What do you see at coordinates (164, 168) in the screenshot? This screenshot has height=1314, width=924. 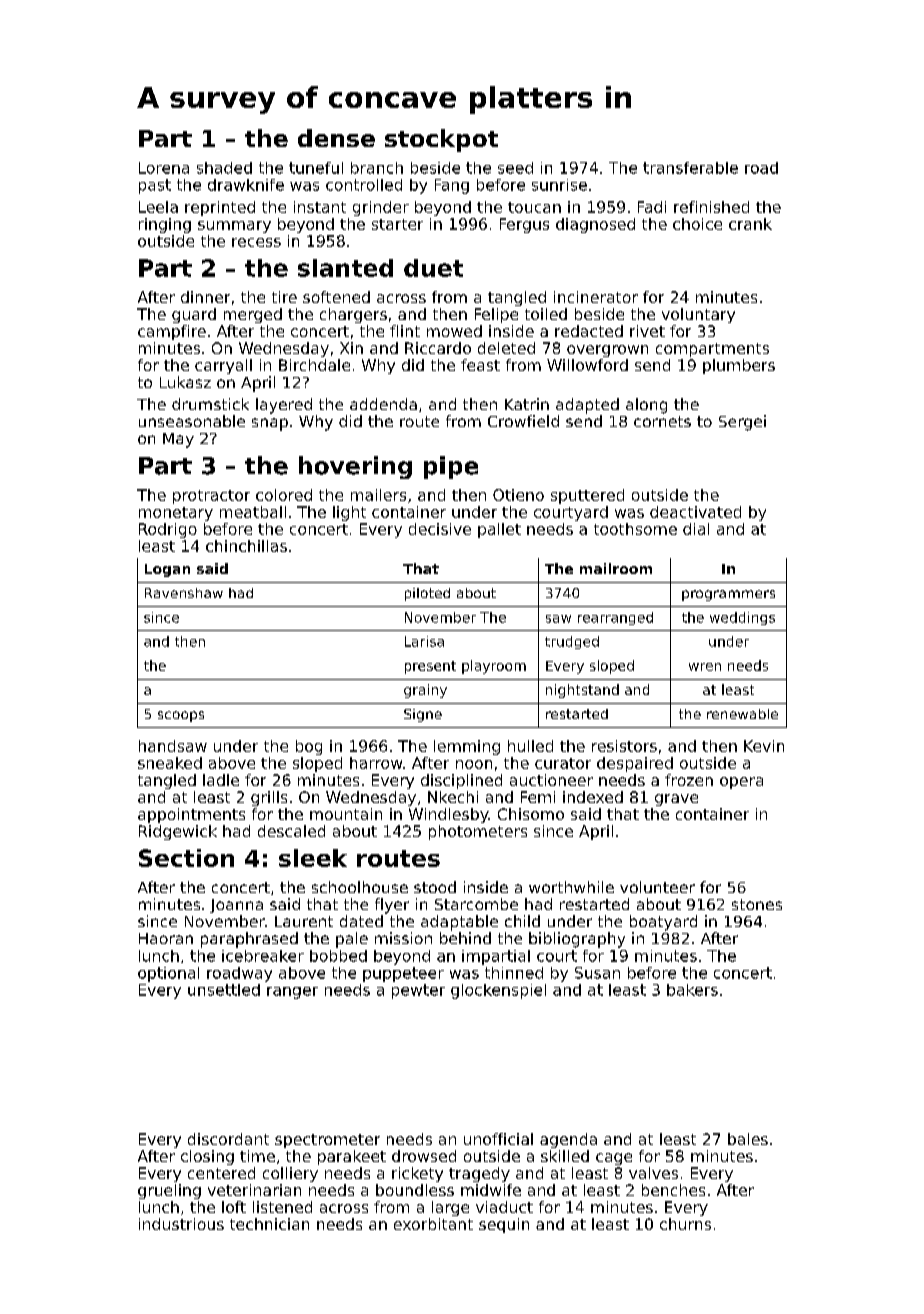 I see `Lorena` at bounding box center [164, 168].
